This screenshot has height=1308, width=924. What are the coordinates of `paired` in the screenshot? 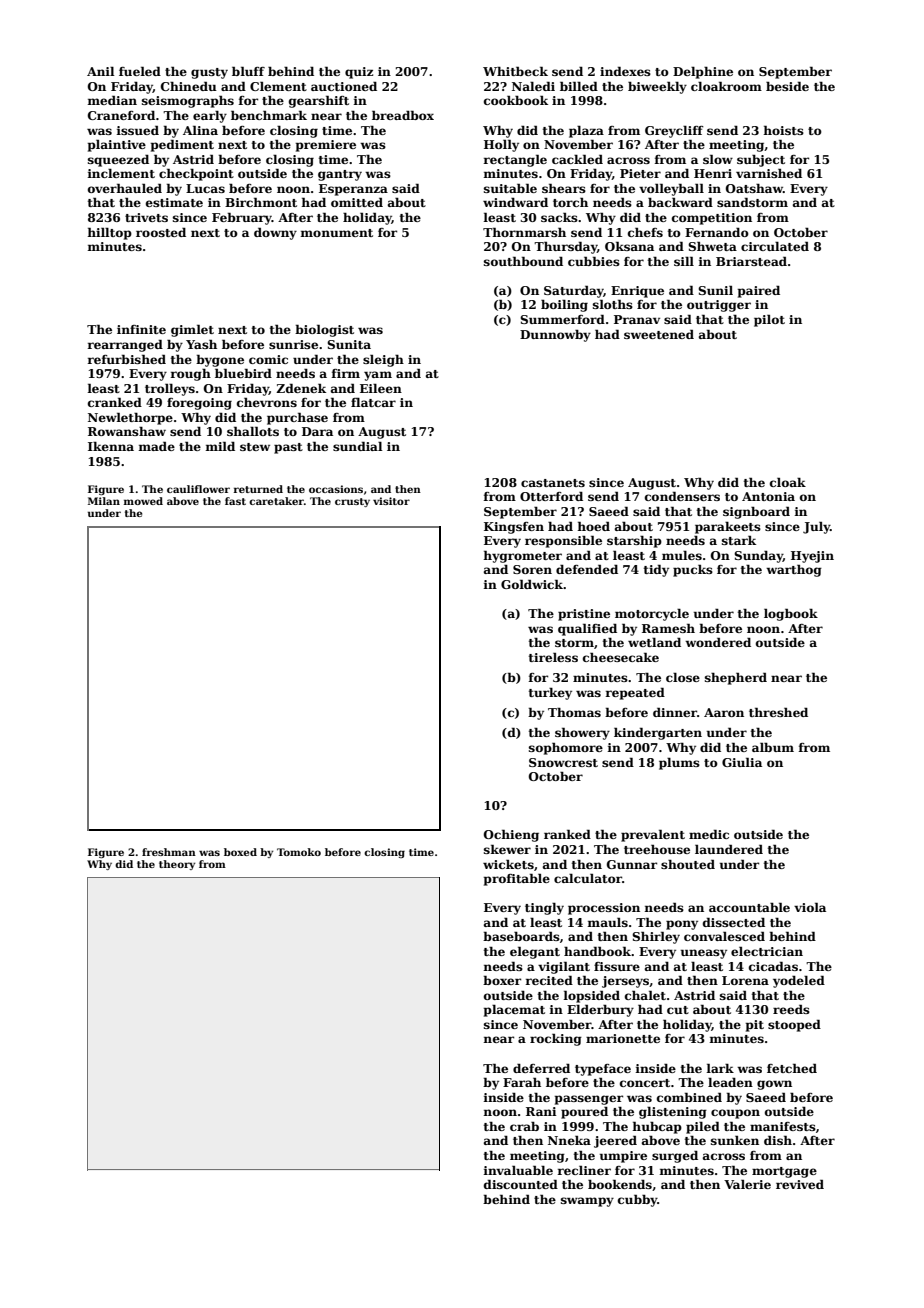 It's located at (759, 291).
